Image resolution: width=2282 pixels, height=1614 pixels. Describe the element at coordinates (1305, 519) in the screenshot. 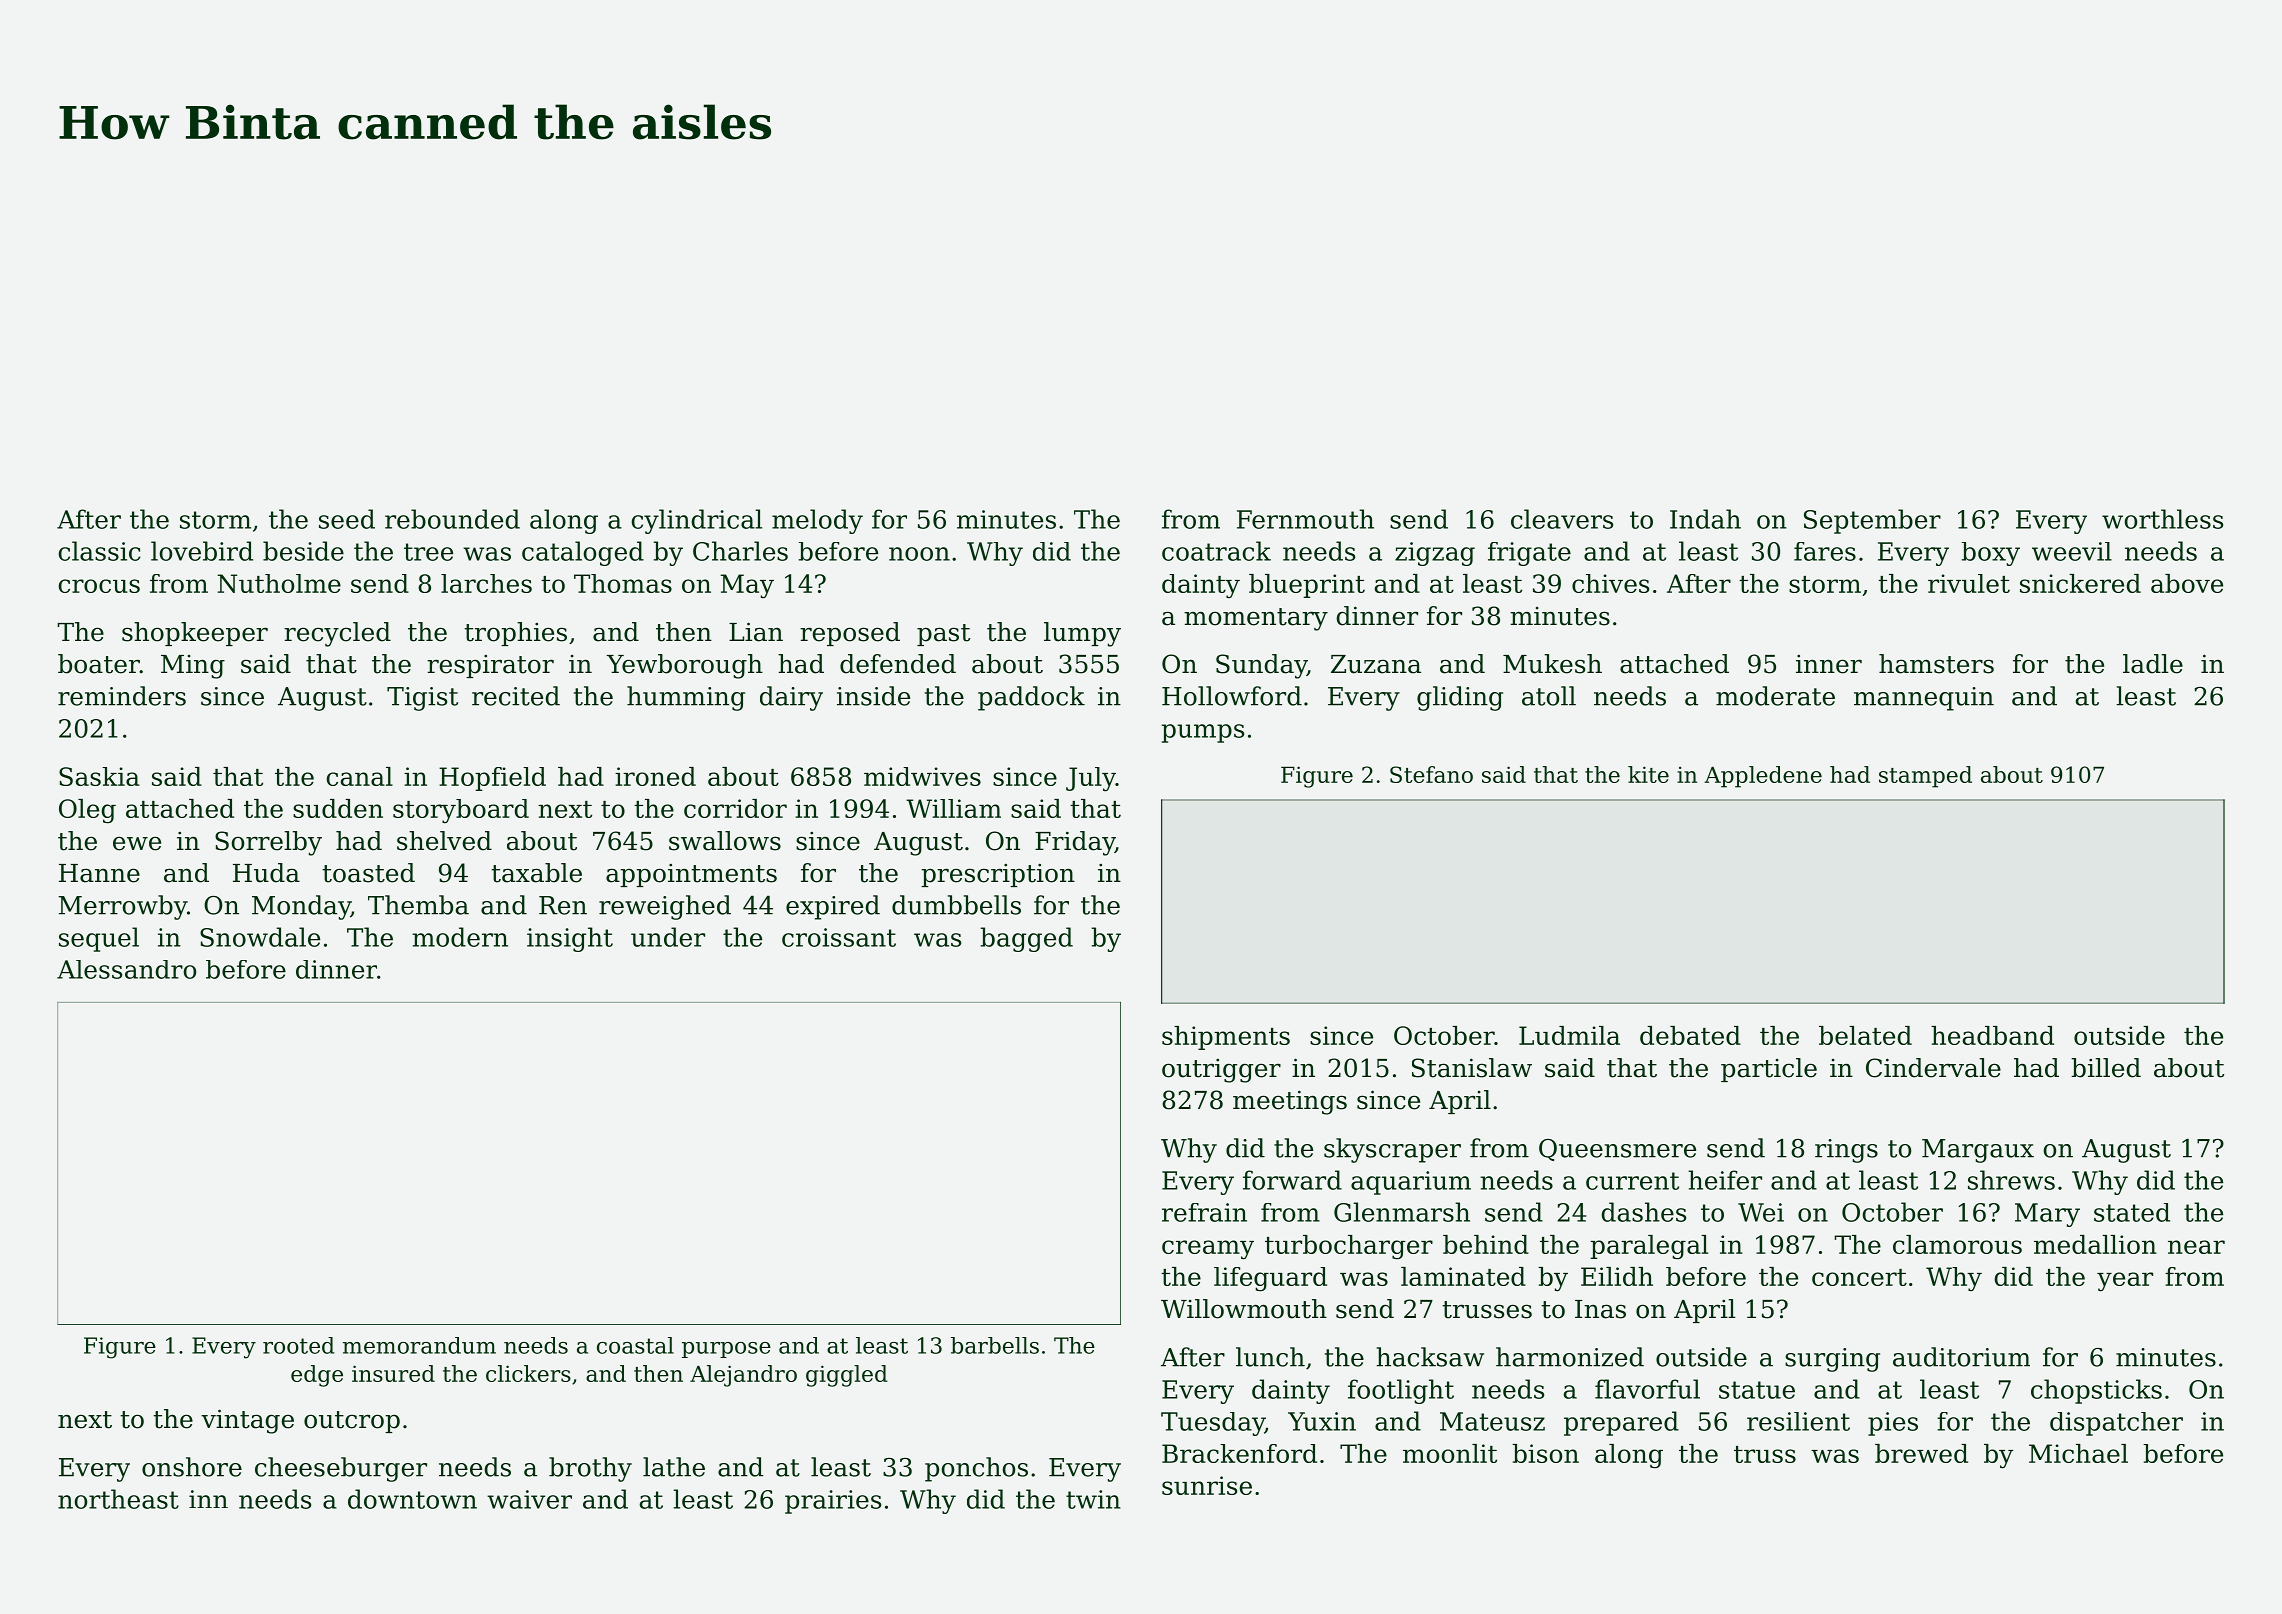

I see `Fernmouth` at that location.
